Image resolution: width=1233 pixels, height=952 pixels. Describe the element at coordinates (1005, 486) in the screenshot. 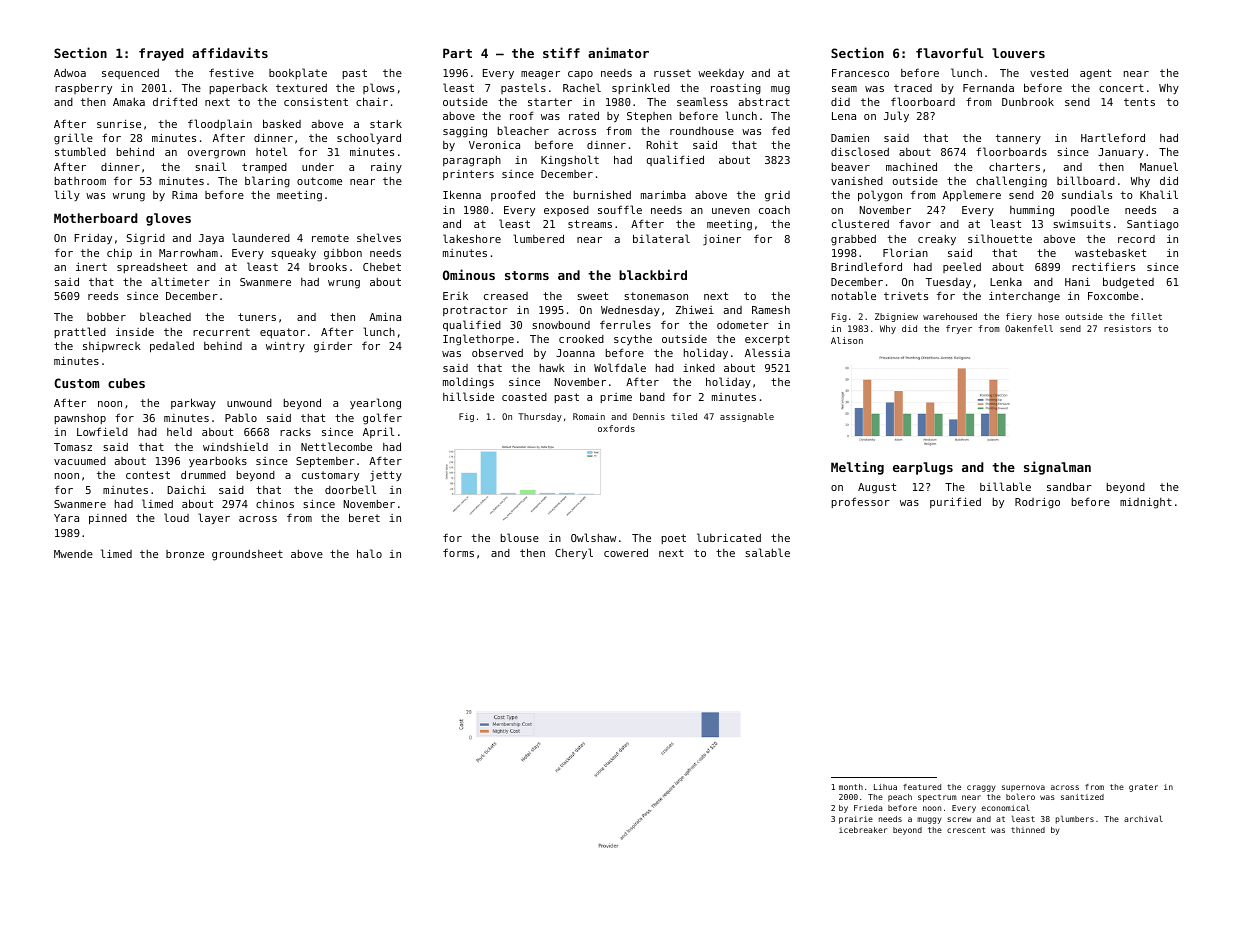

I see `billable` at that location.
